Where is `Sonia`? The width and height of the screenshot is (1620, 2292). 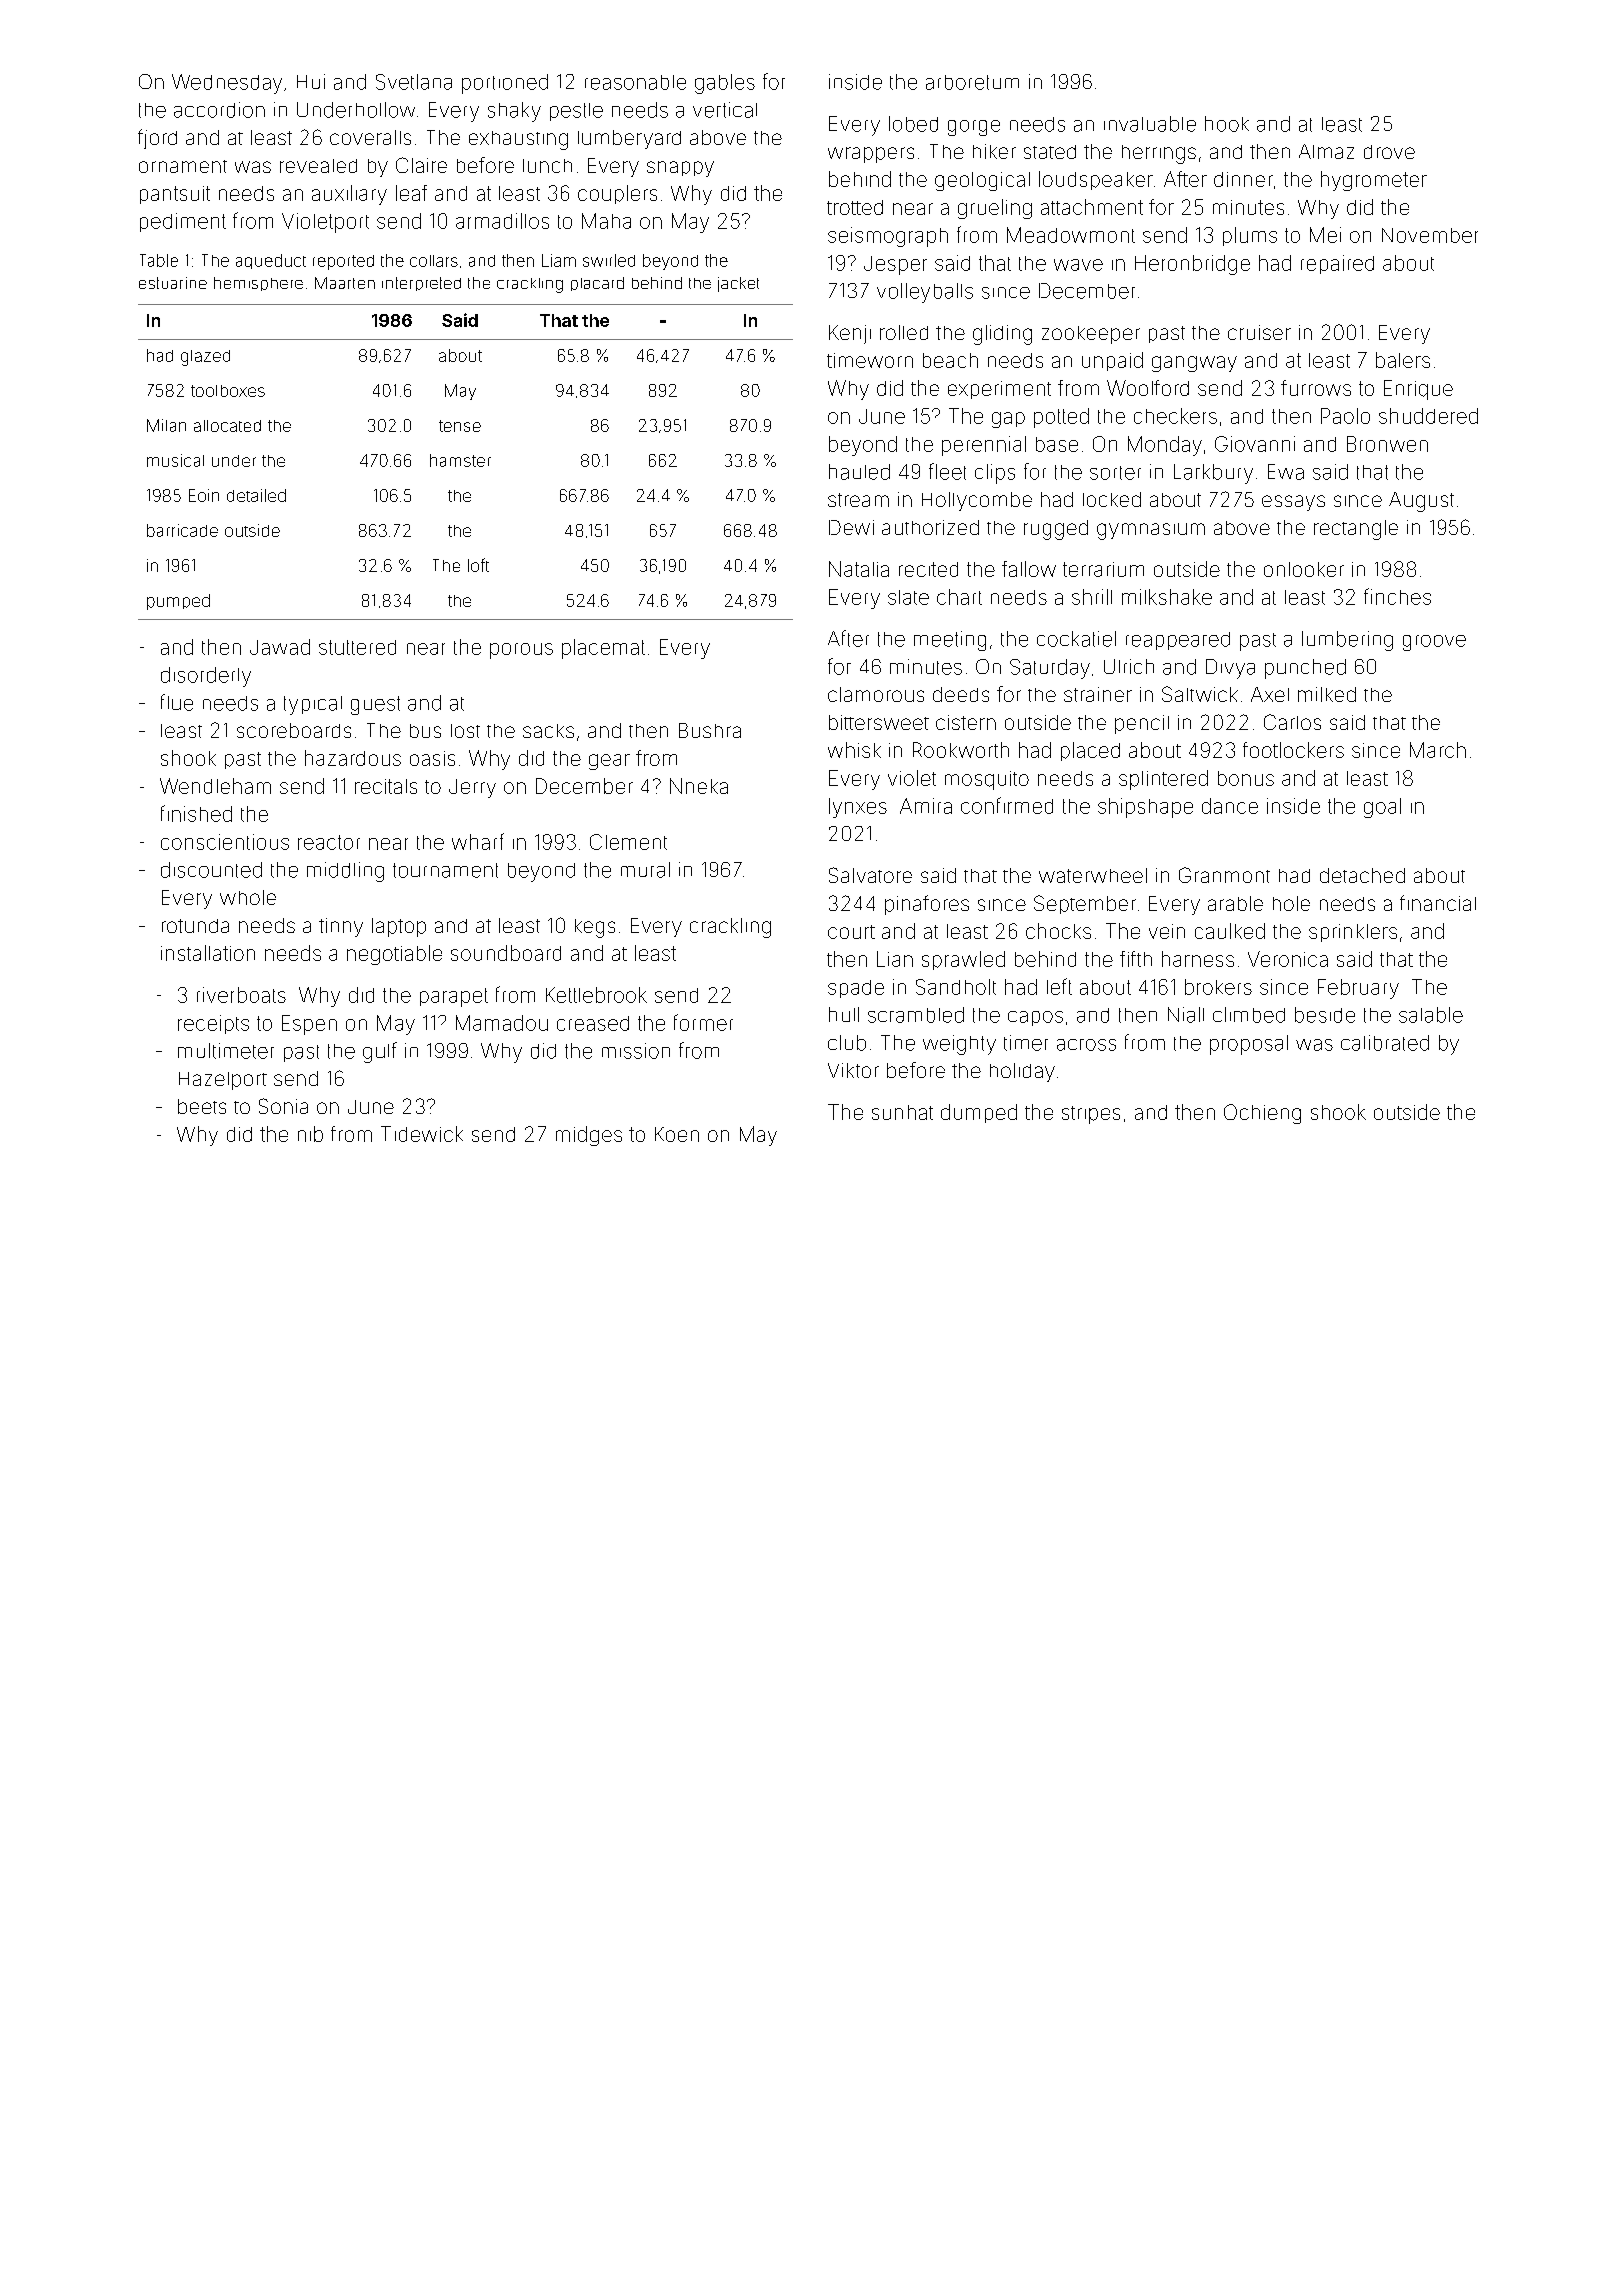 Sonia is located at coordinates (283, 1106).
